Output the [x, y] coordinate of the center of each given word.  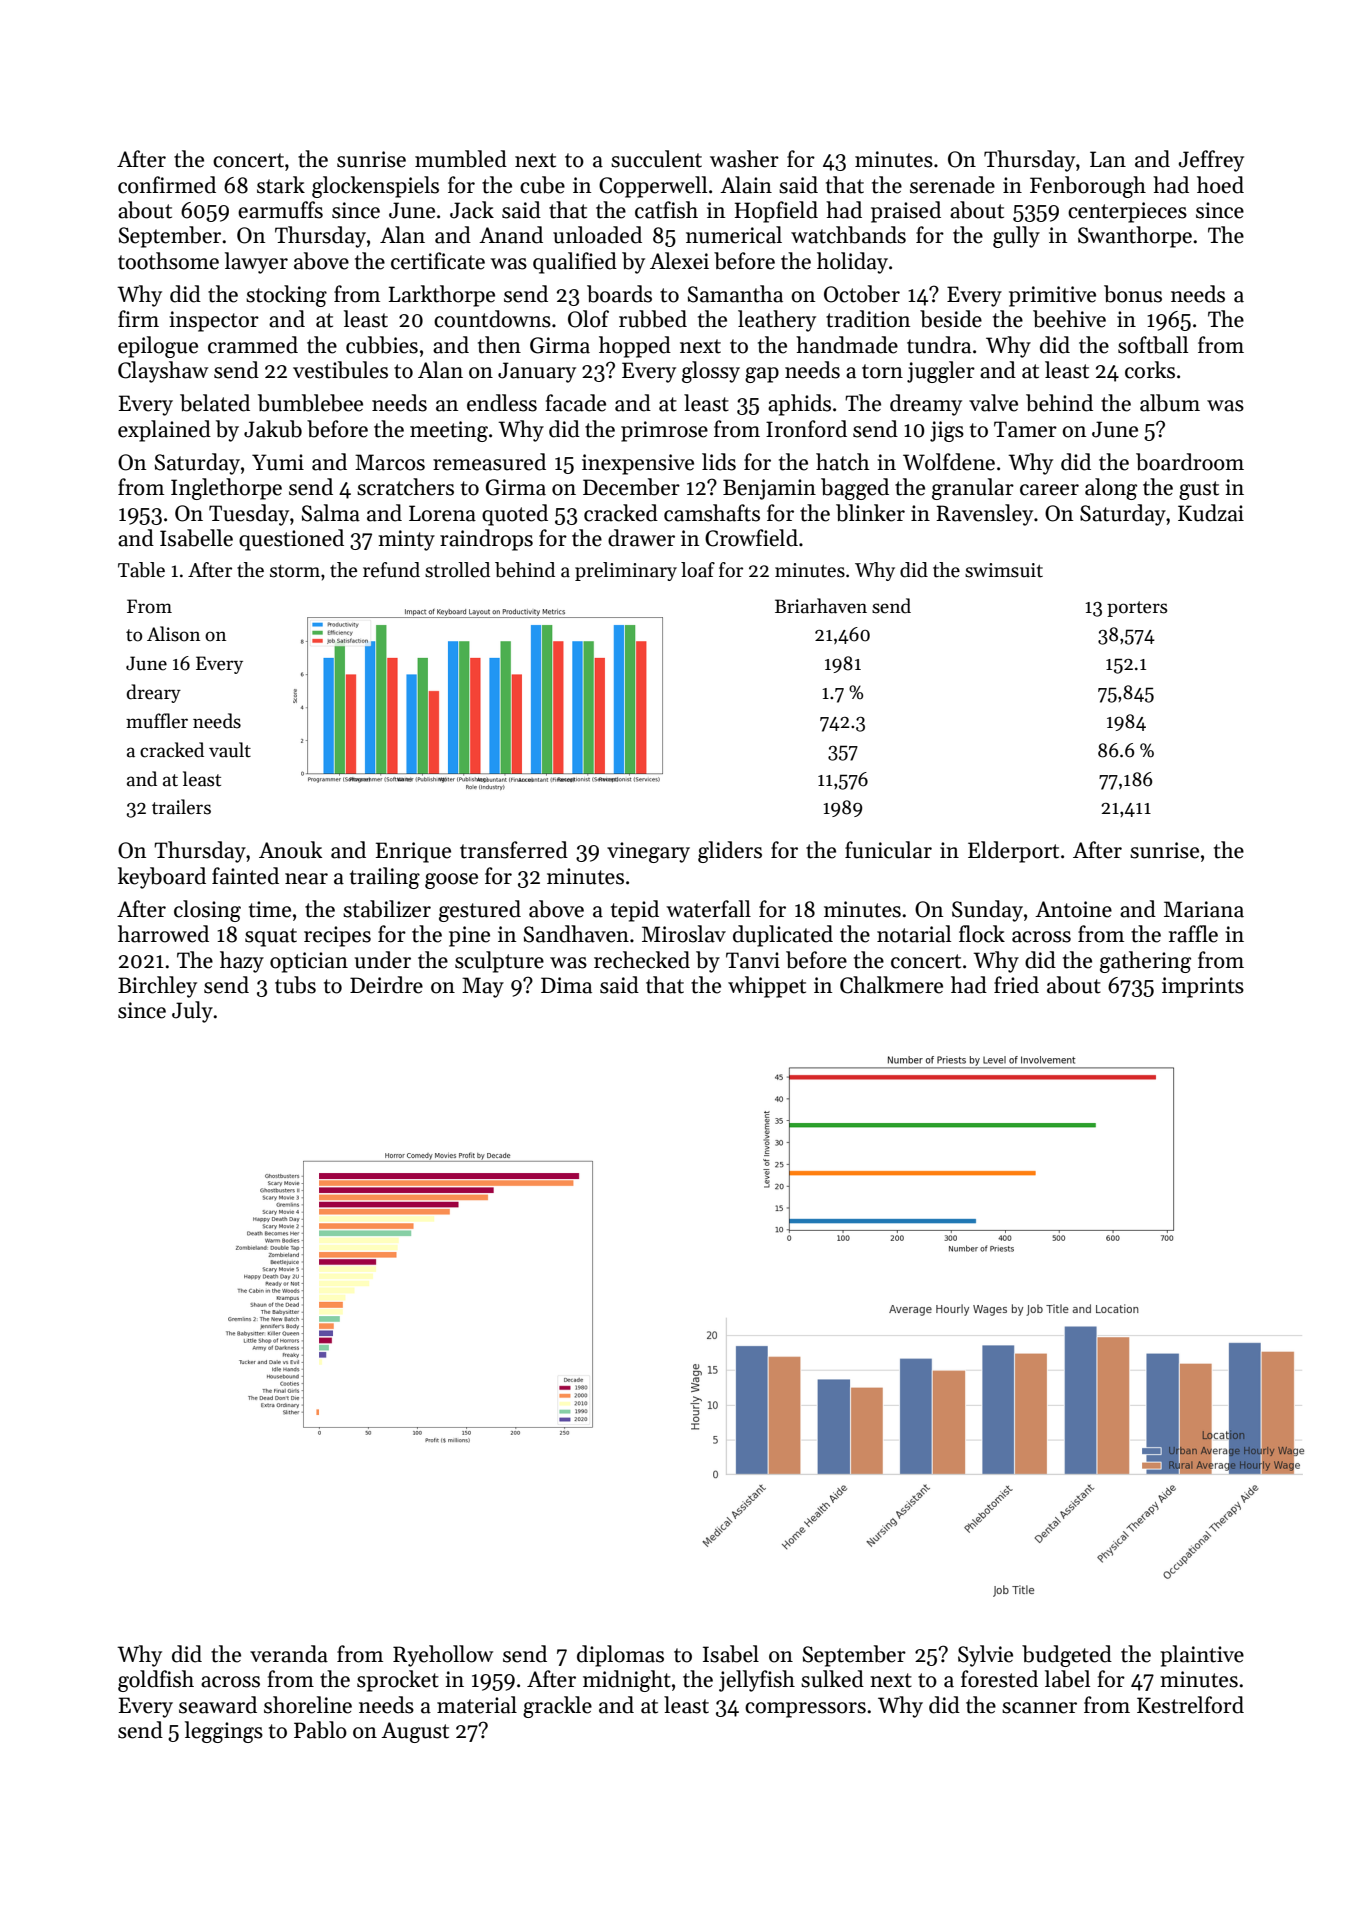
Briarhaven [821, 606]
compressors [805, 1710]
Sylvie [985, 1656]
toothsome [168, 261]
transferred [514, 850]
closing [207, 911]
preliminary [626, 571]
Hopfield [776, 212]
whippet [767, 987]
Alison [173, 634]
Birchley [157, 987]
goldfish [156, 1681]
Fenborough [1088, 187]
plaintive [1202, 1656]
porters [1137, 609]
